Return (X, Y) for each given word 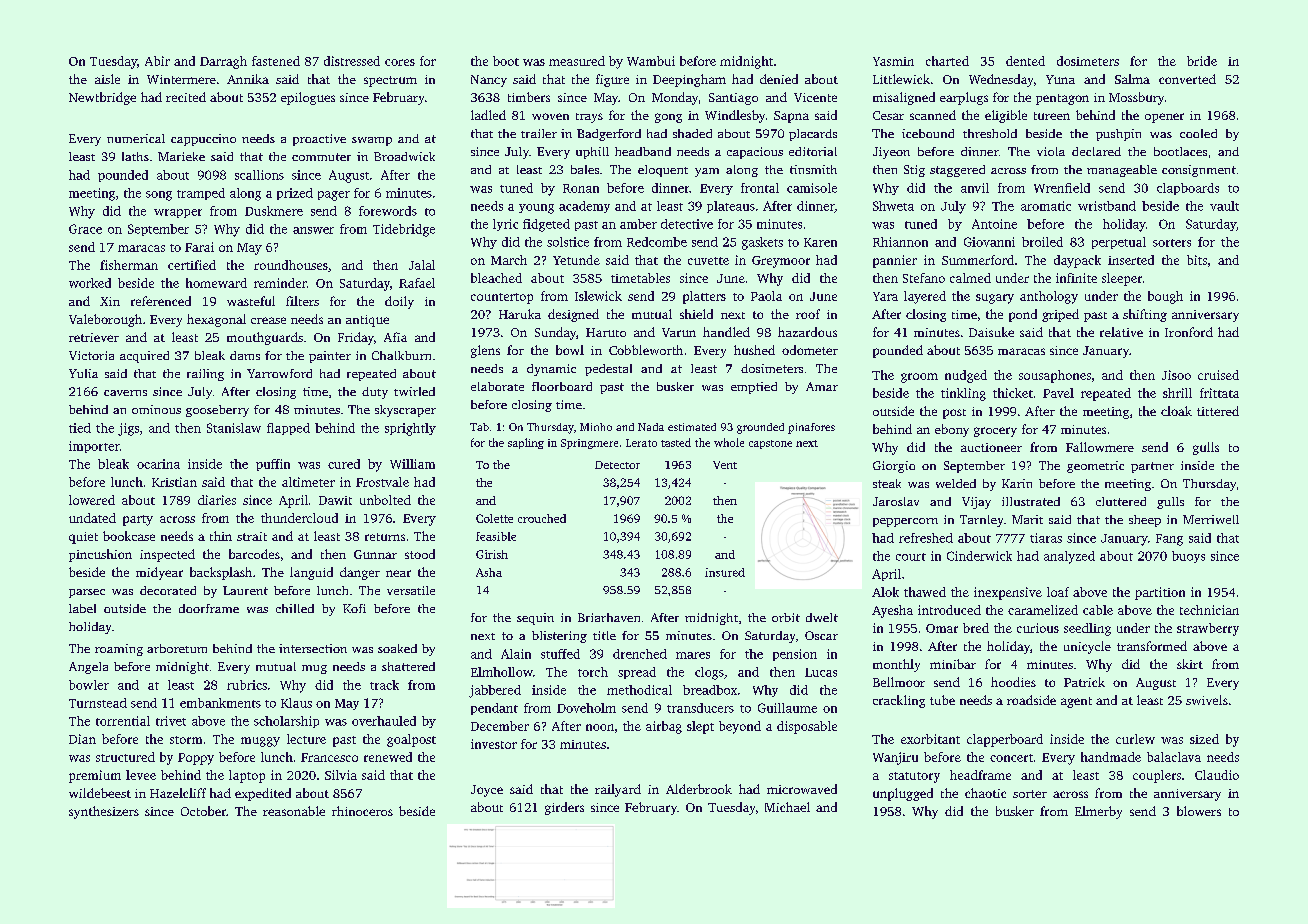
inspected (167, 555)
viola (1051, 151)
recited (186, 97)
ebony (952, 430)
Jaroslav (896, 501)
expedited (263, 794)
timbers (529, 97)
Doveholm (586, 708)
